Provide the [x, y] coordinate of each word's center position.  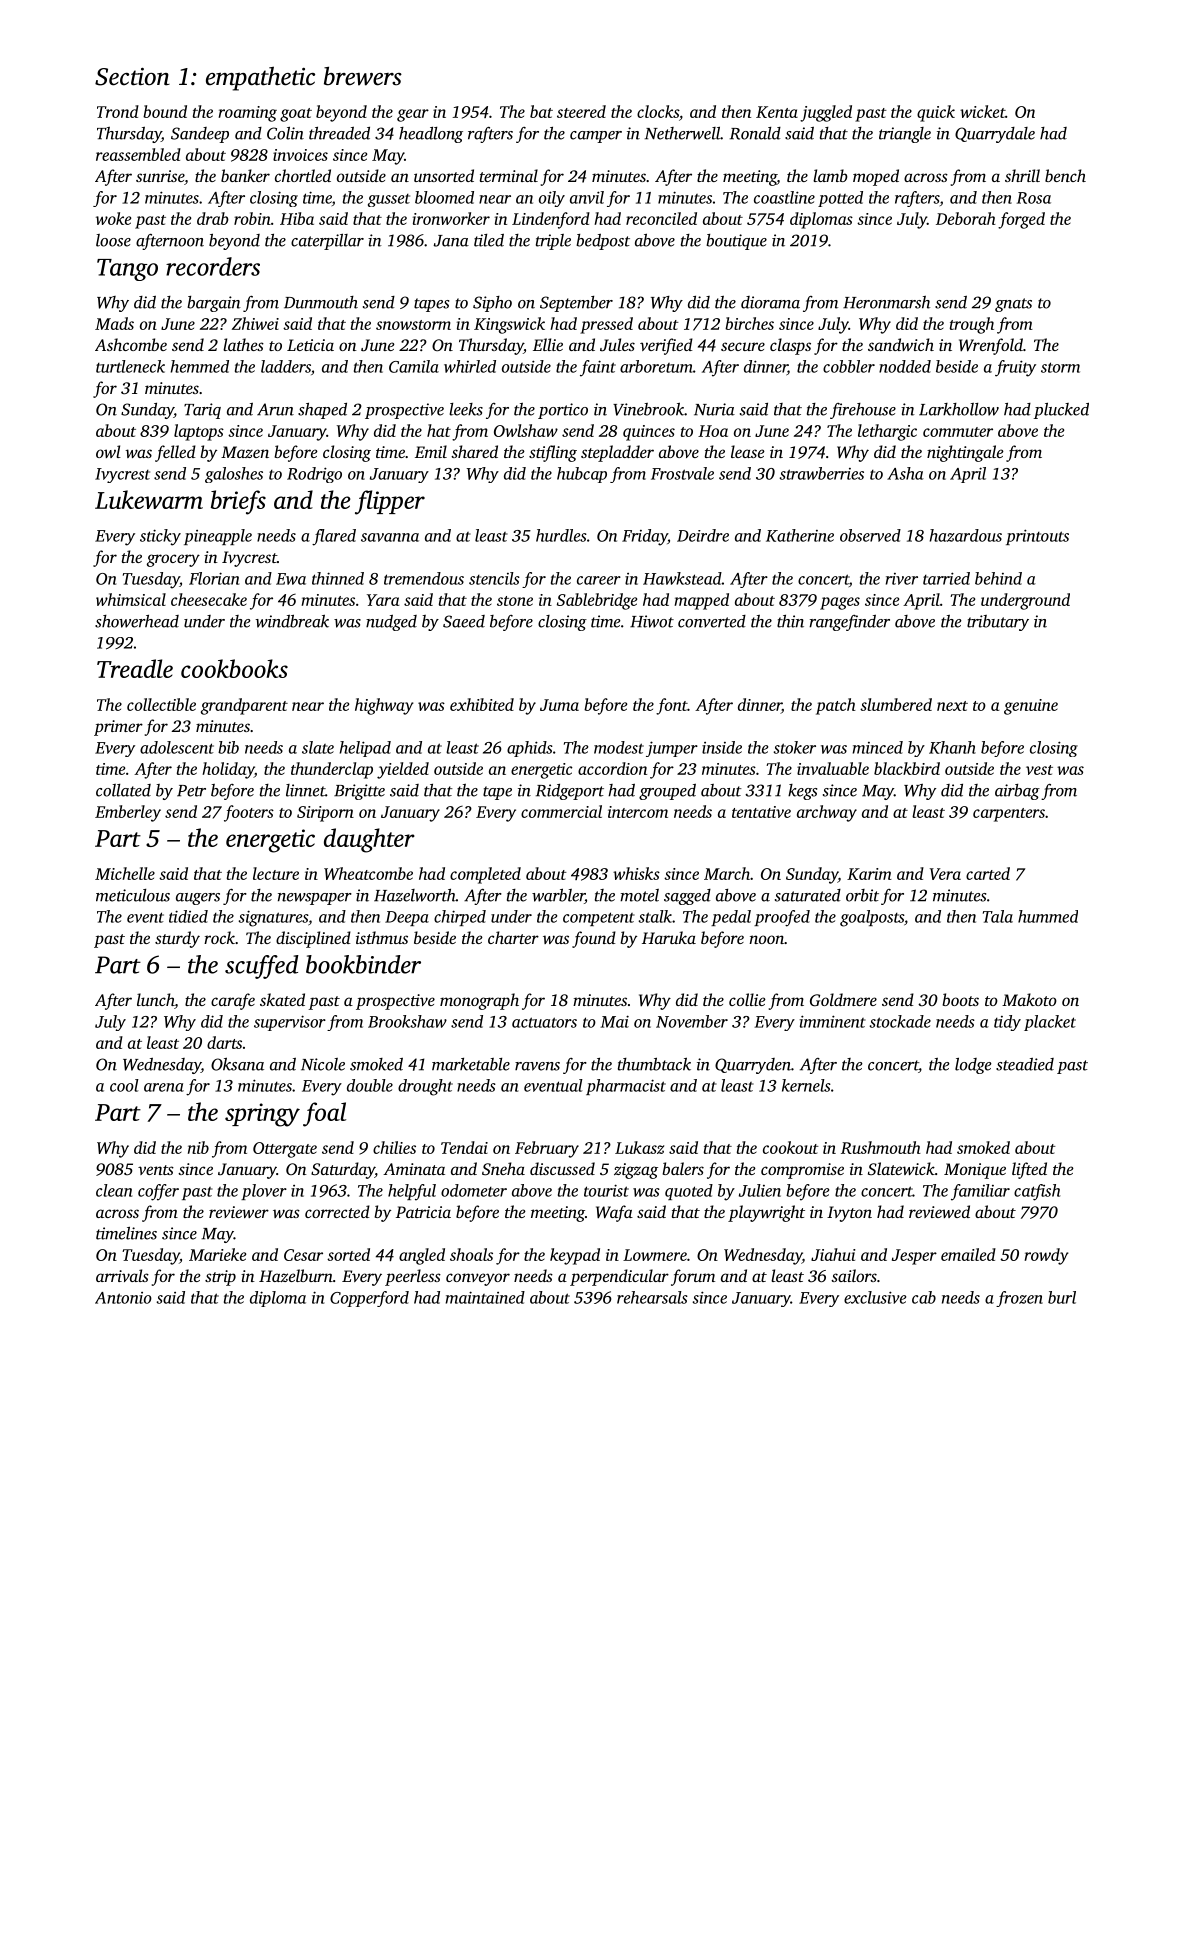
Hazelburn [296, 1275]
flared [334, 537]
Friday [645, 537]
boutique [736, 242]
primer [118, 728]
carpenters [1009, 815]
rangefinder [849, 623]
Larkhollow [959, 409]
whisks [636, 873]
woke [113, 218]
